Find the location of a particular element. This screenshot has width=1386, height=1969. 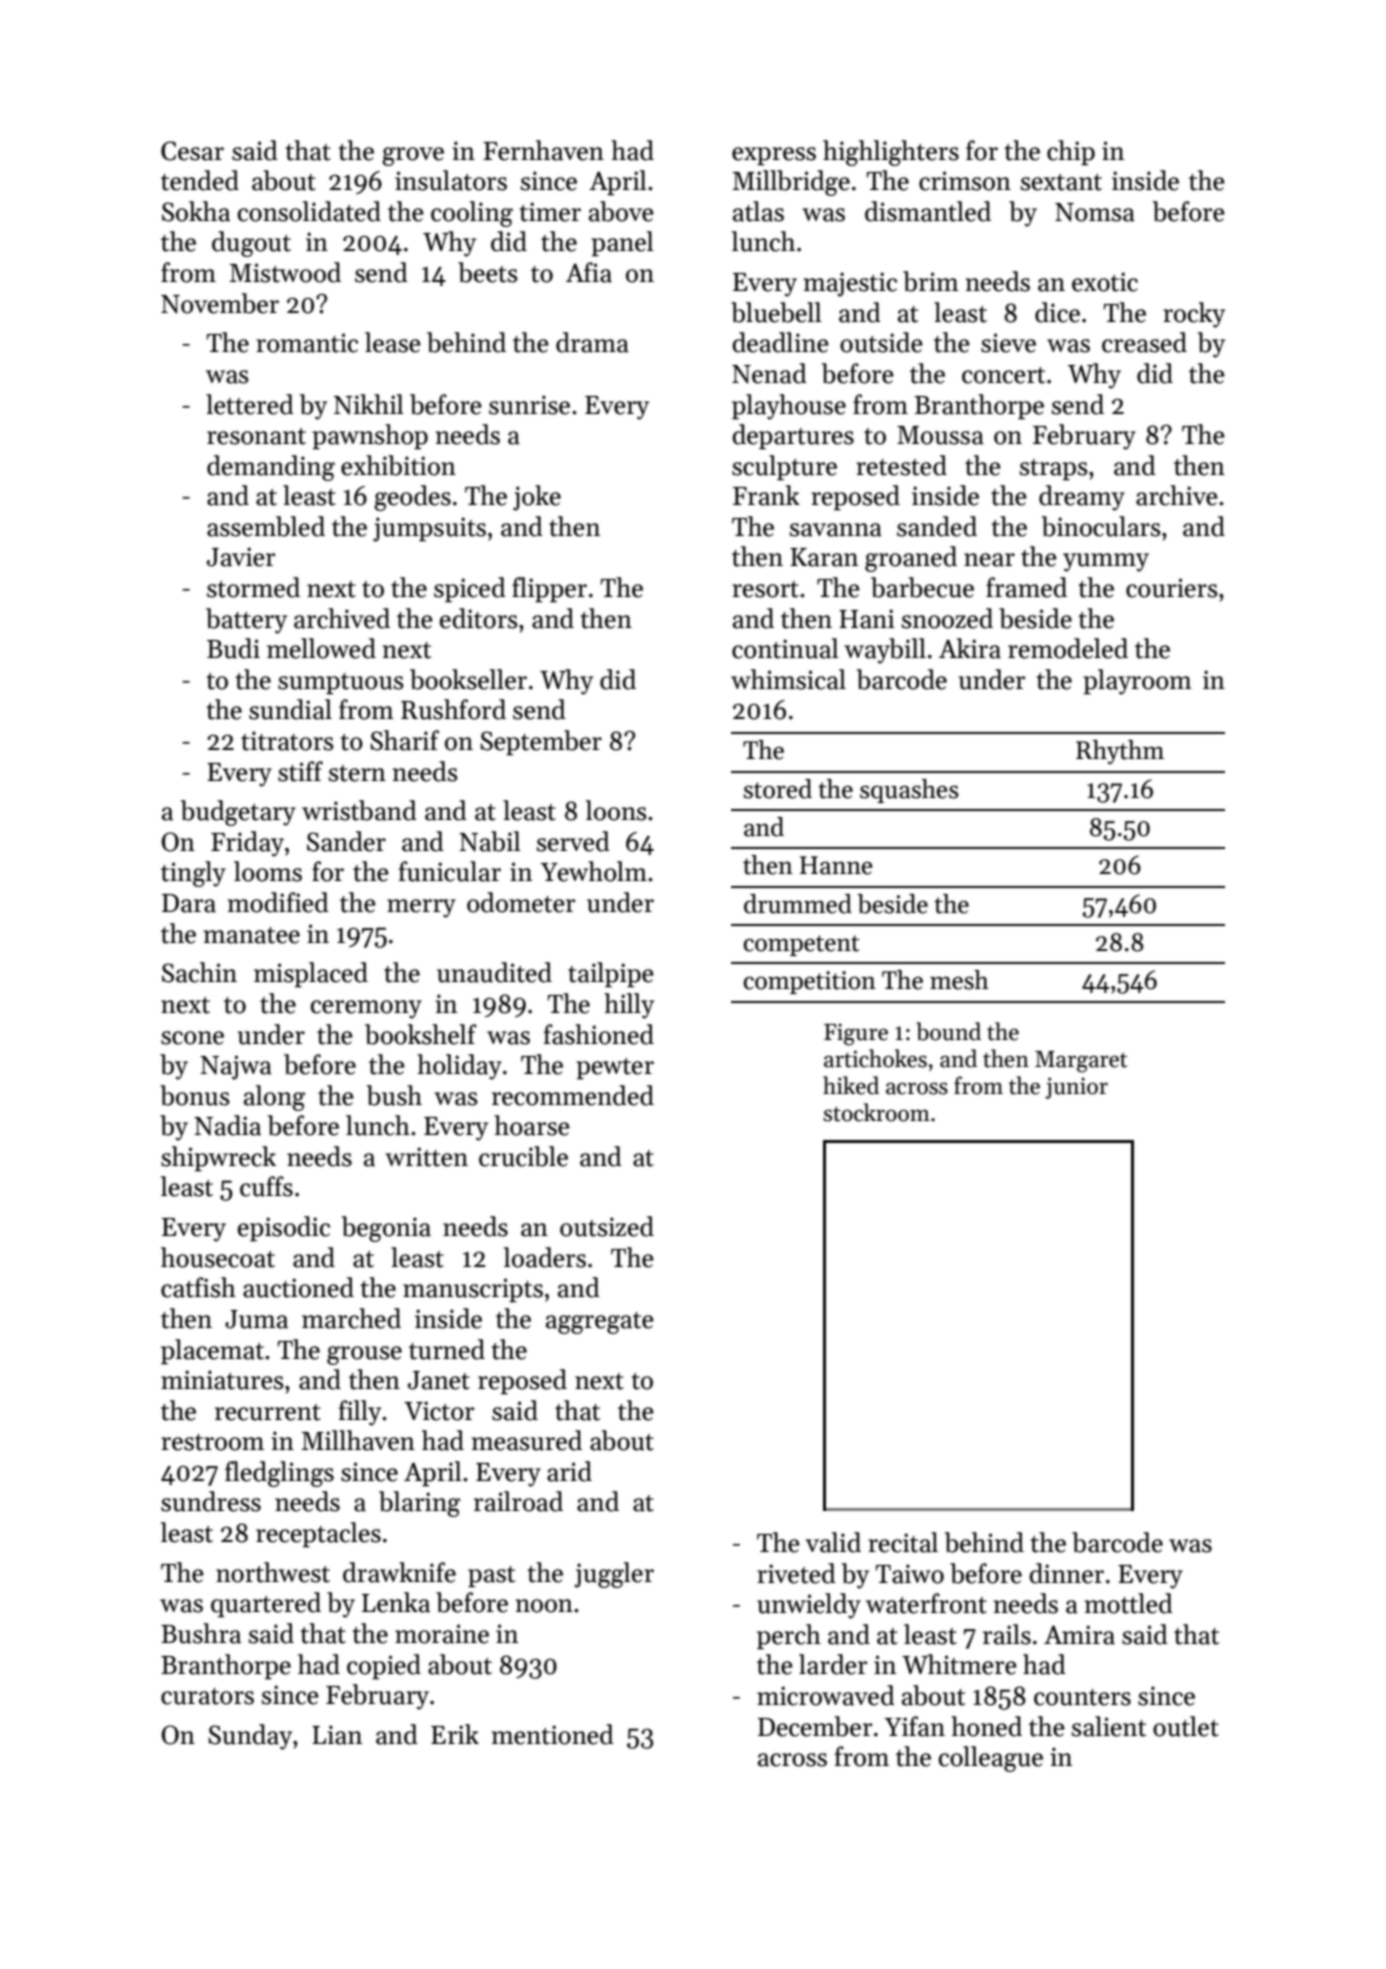

auctioned is located at coordinates (298, 1287).
